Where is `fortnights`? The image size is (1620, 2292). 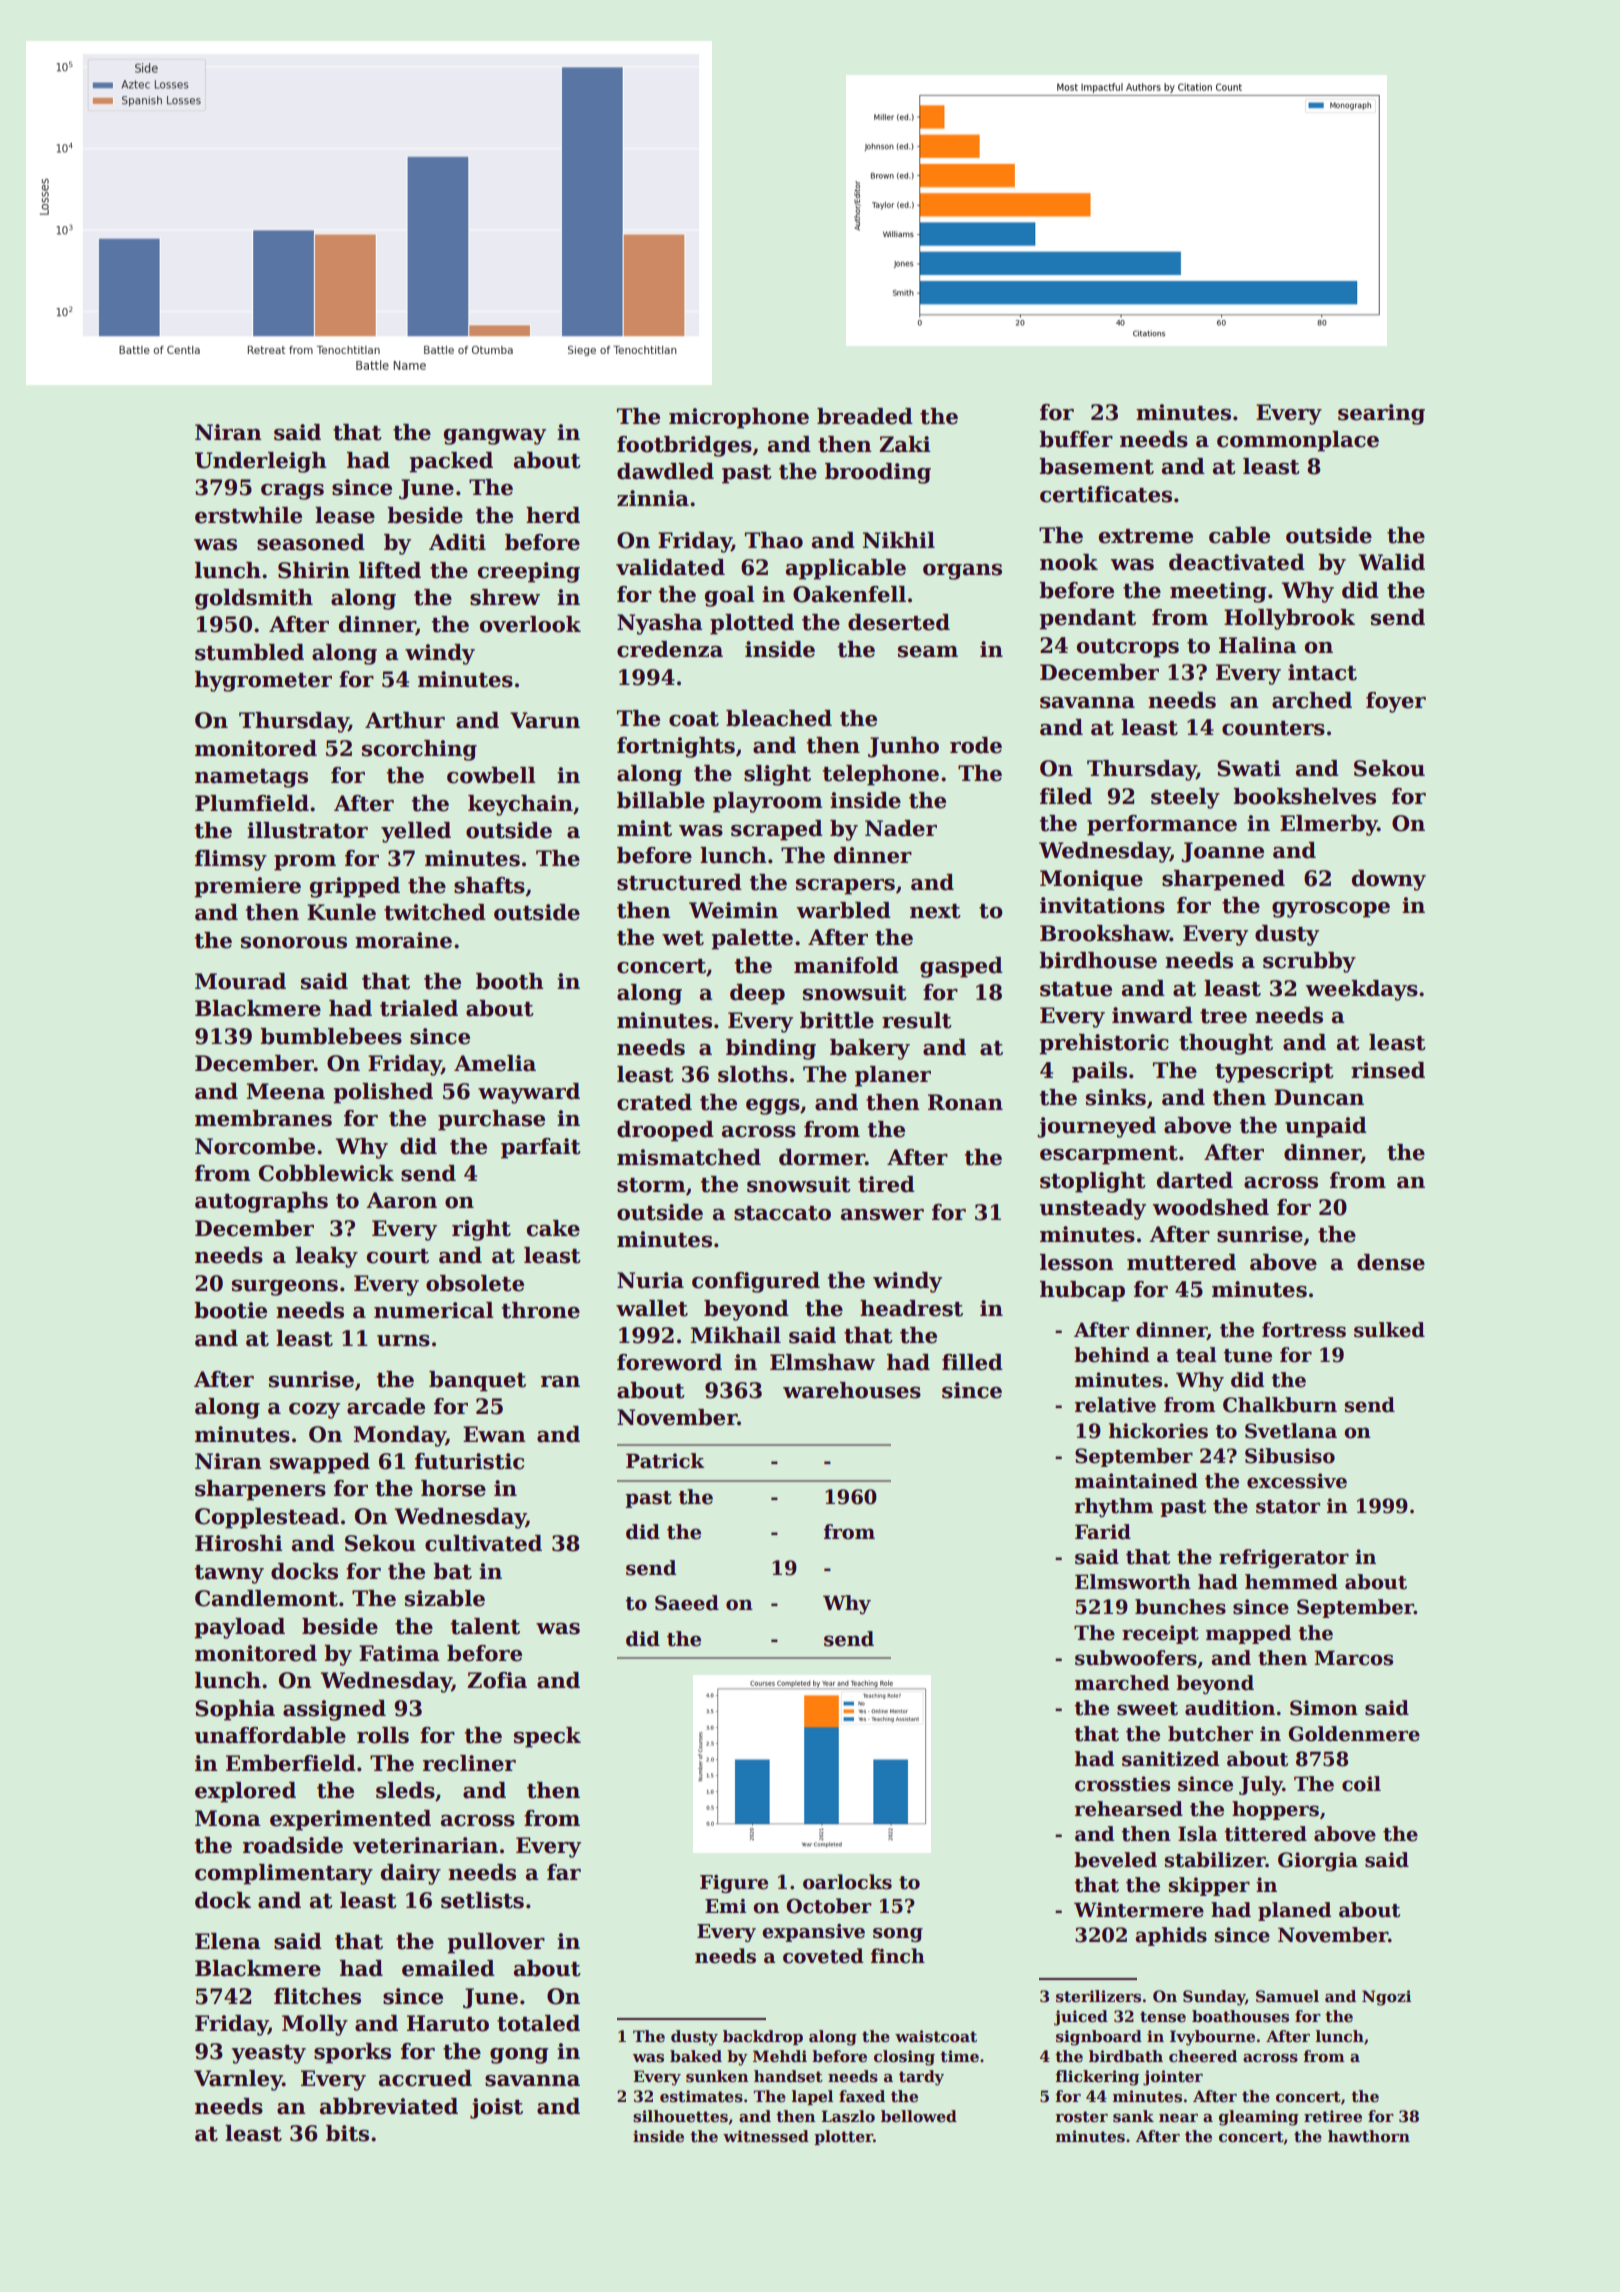
fortnights is located at coordinates (676, 747).
